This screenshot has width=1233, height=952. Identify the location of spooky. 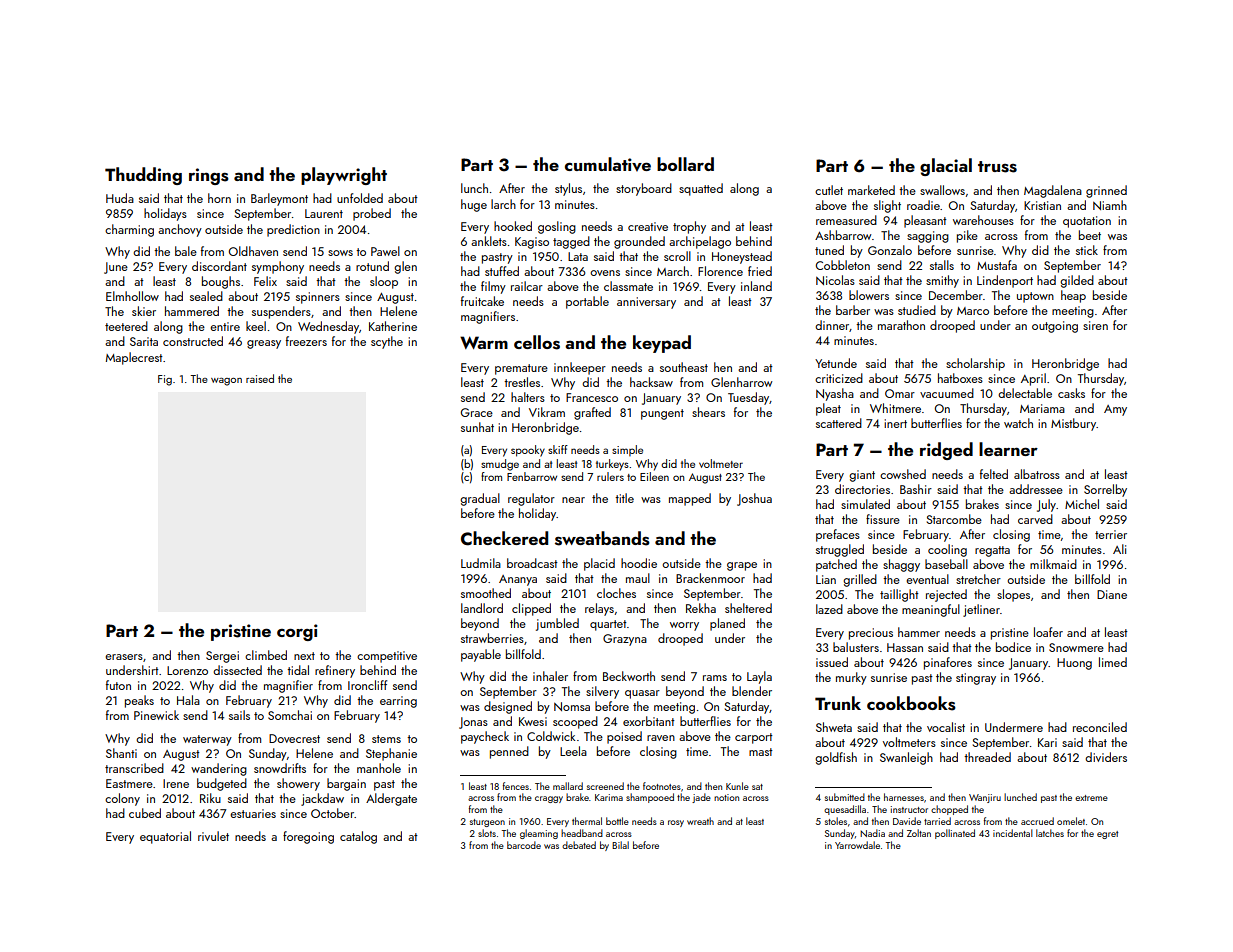
(528, 451).
